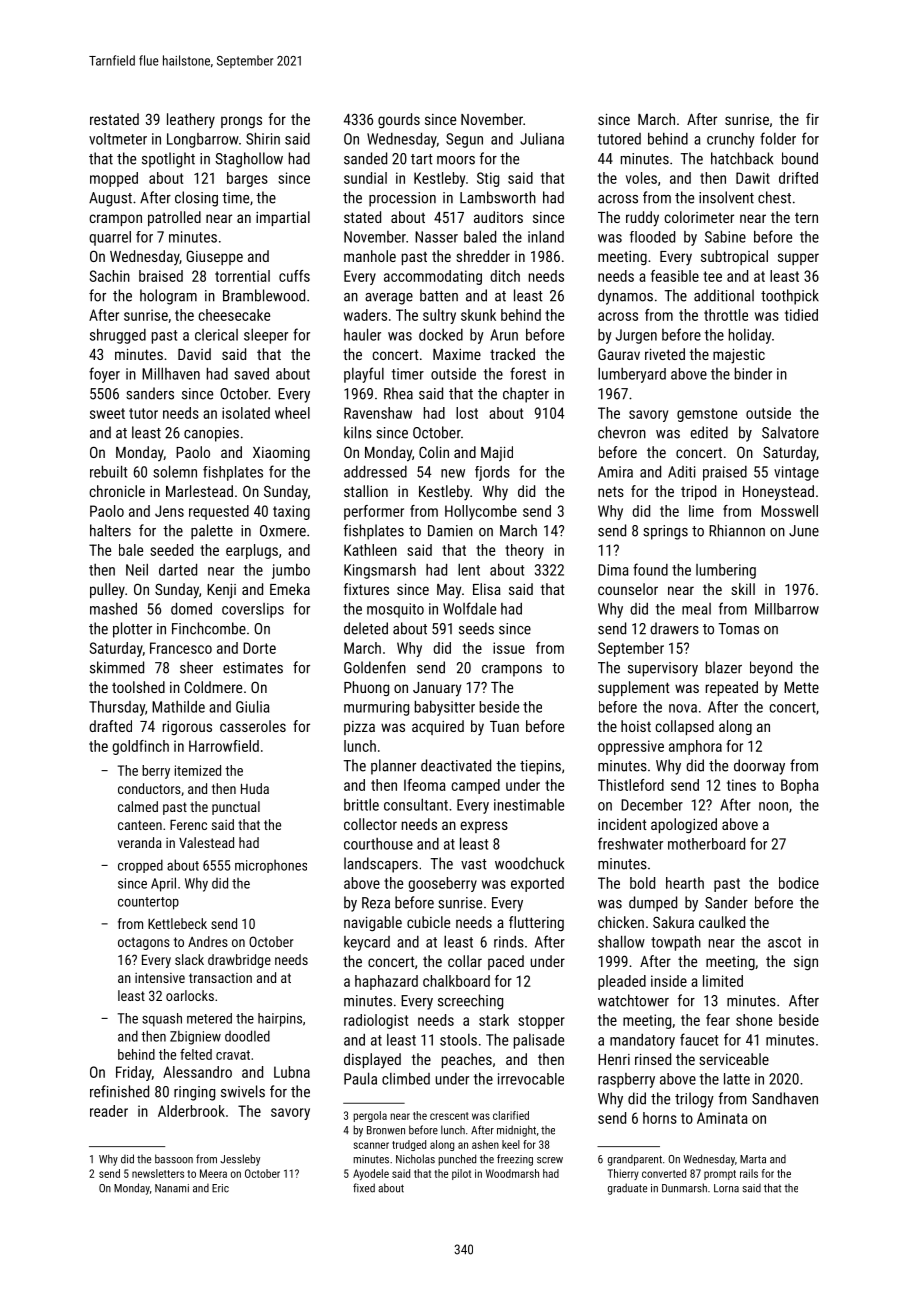 The height and width of the screenshot is (1316, 908). Describe the element at coordinates (812, 119) in the screenshot. I see `fir` at that location.
